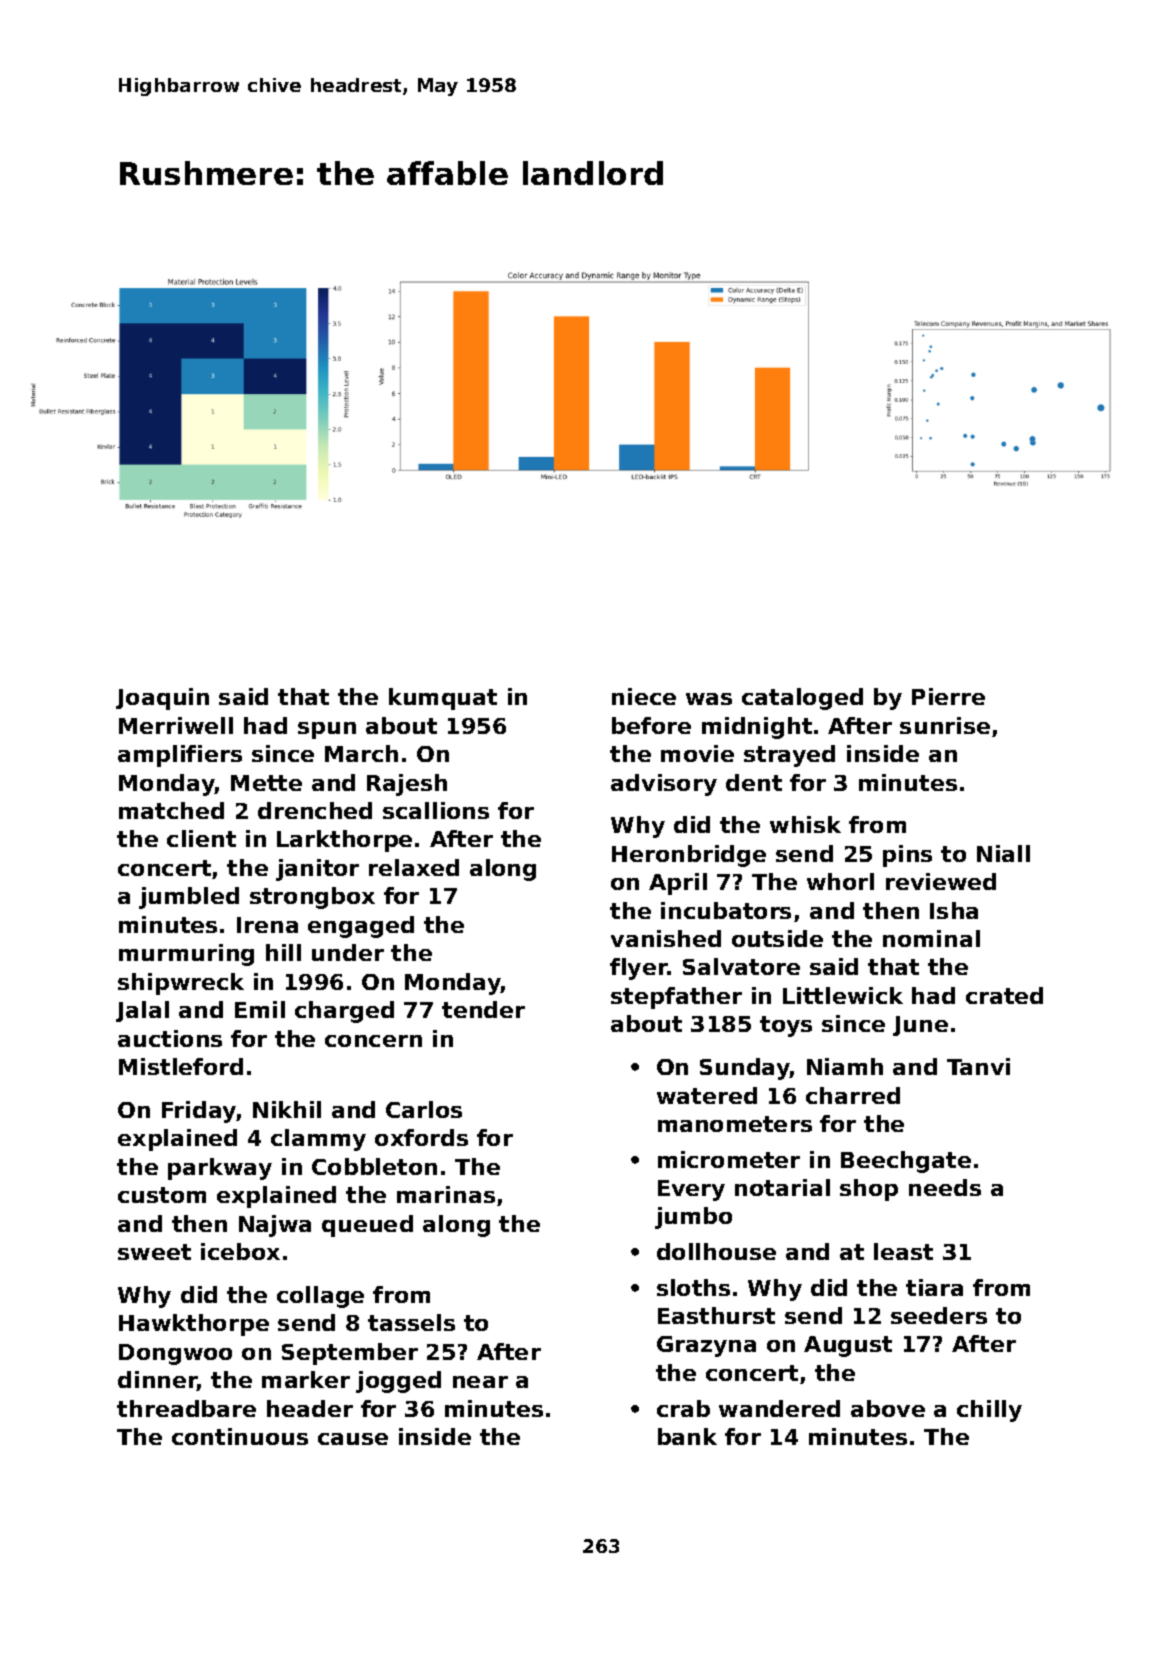 Image resolution: width=1165 pixels, height=1654 pixels. What do you see at coordinates (789, 756) in the screenshot?
I see `strayed` at bounding box center [789, 756].
